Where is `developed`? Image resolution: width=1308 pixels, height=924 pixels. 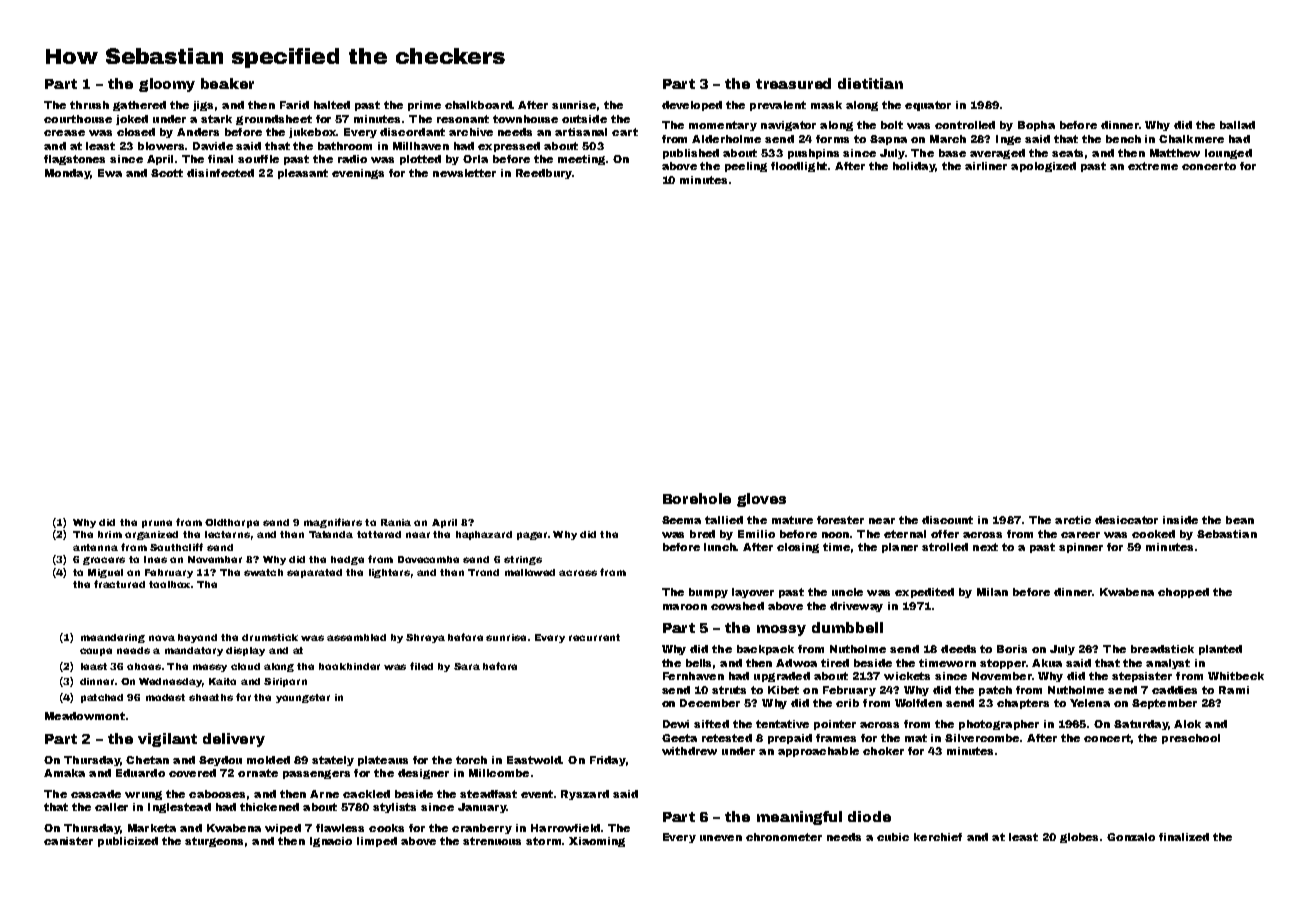 developed is located at coordinates (692, 106).
